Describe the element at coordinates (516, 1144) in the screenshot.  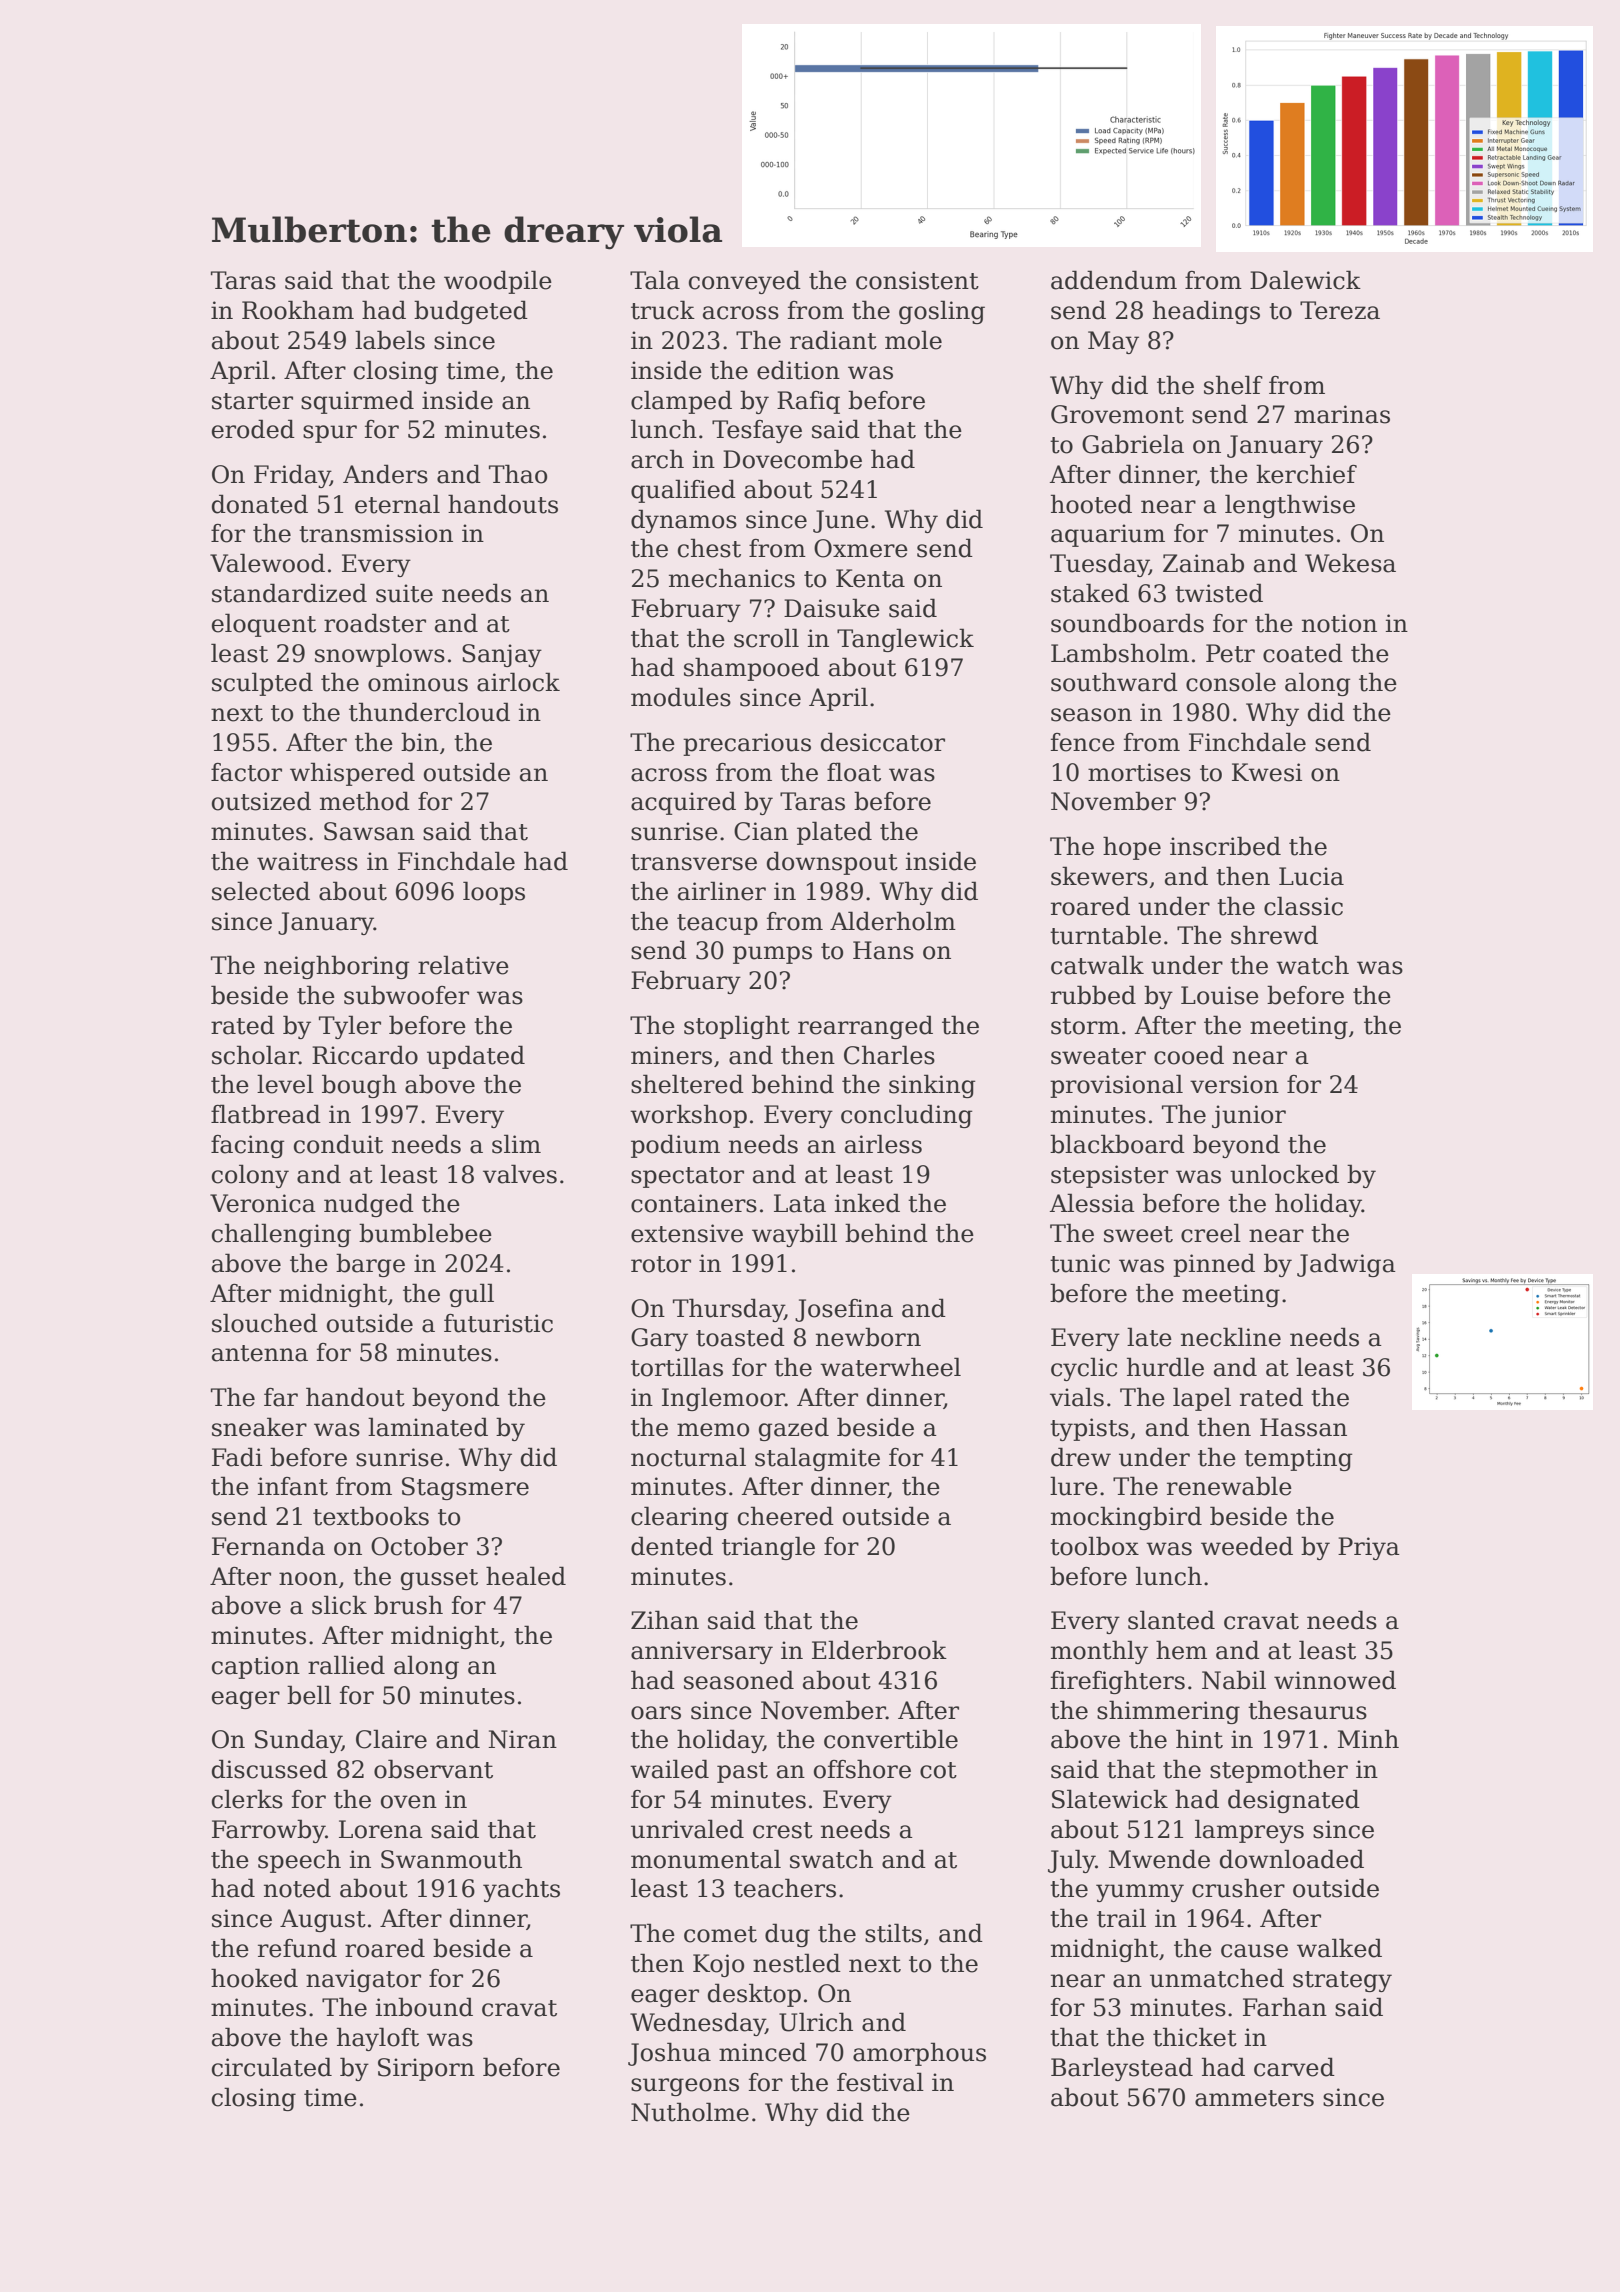
I see `slim` at that location.
